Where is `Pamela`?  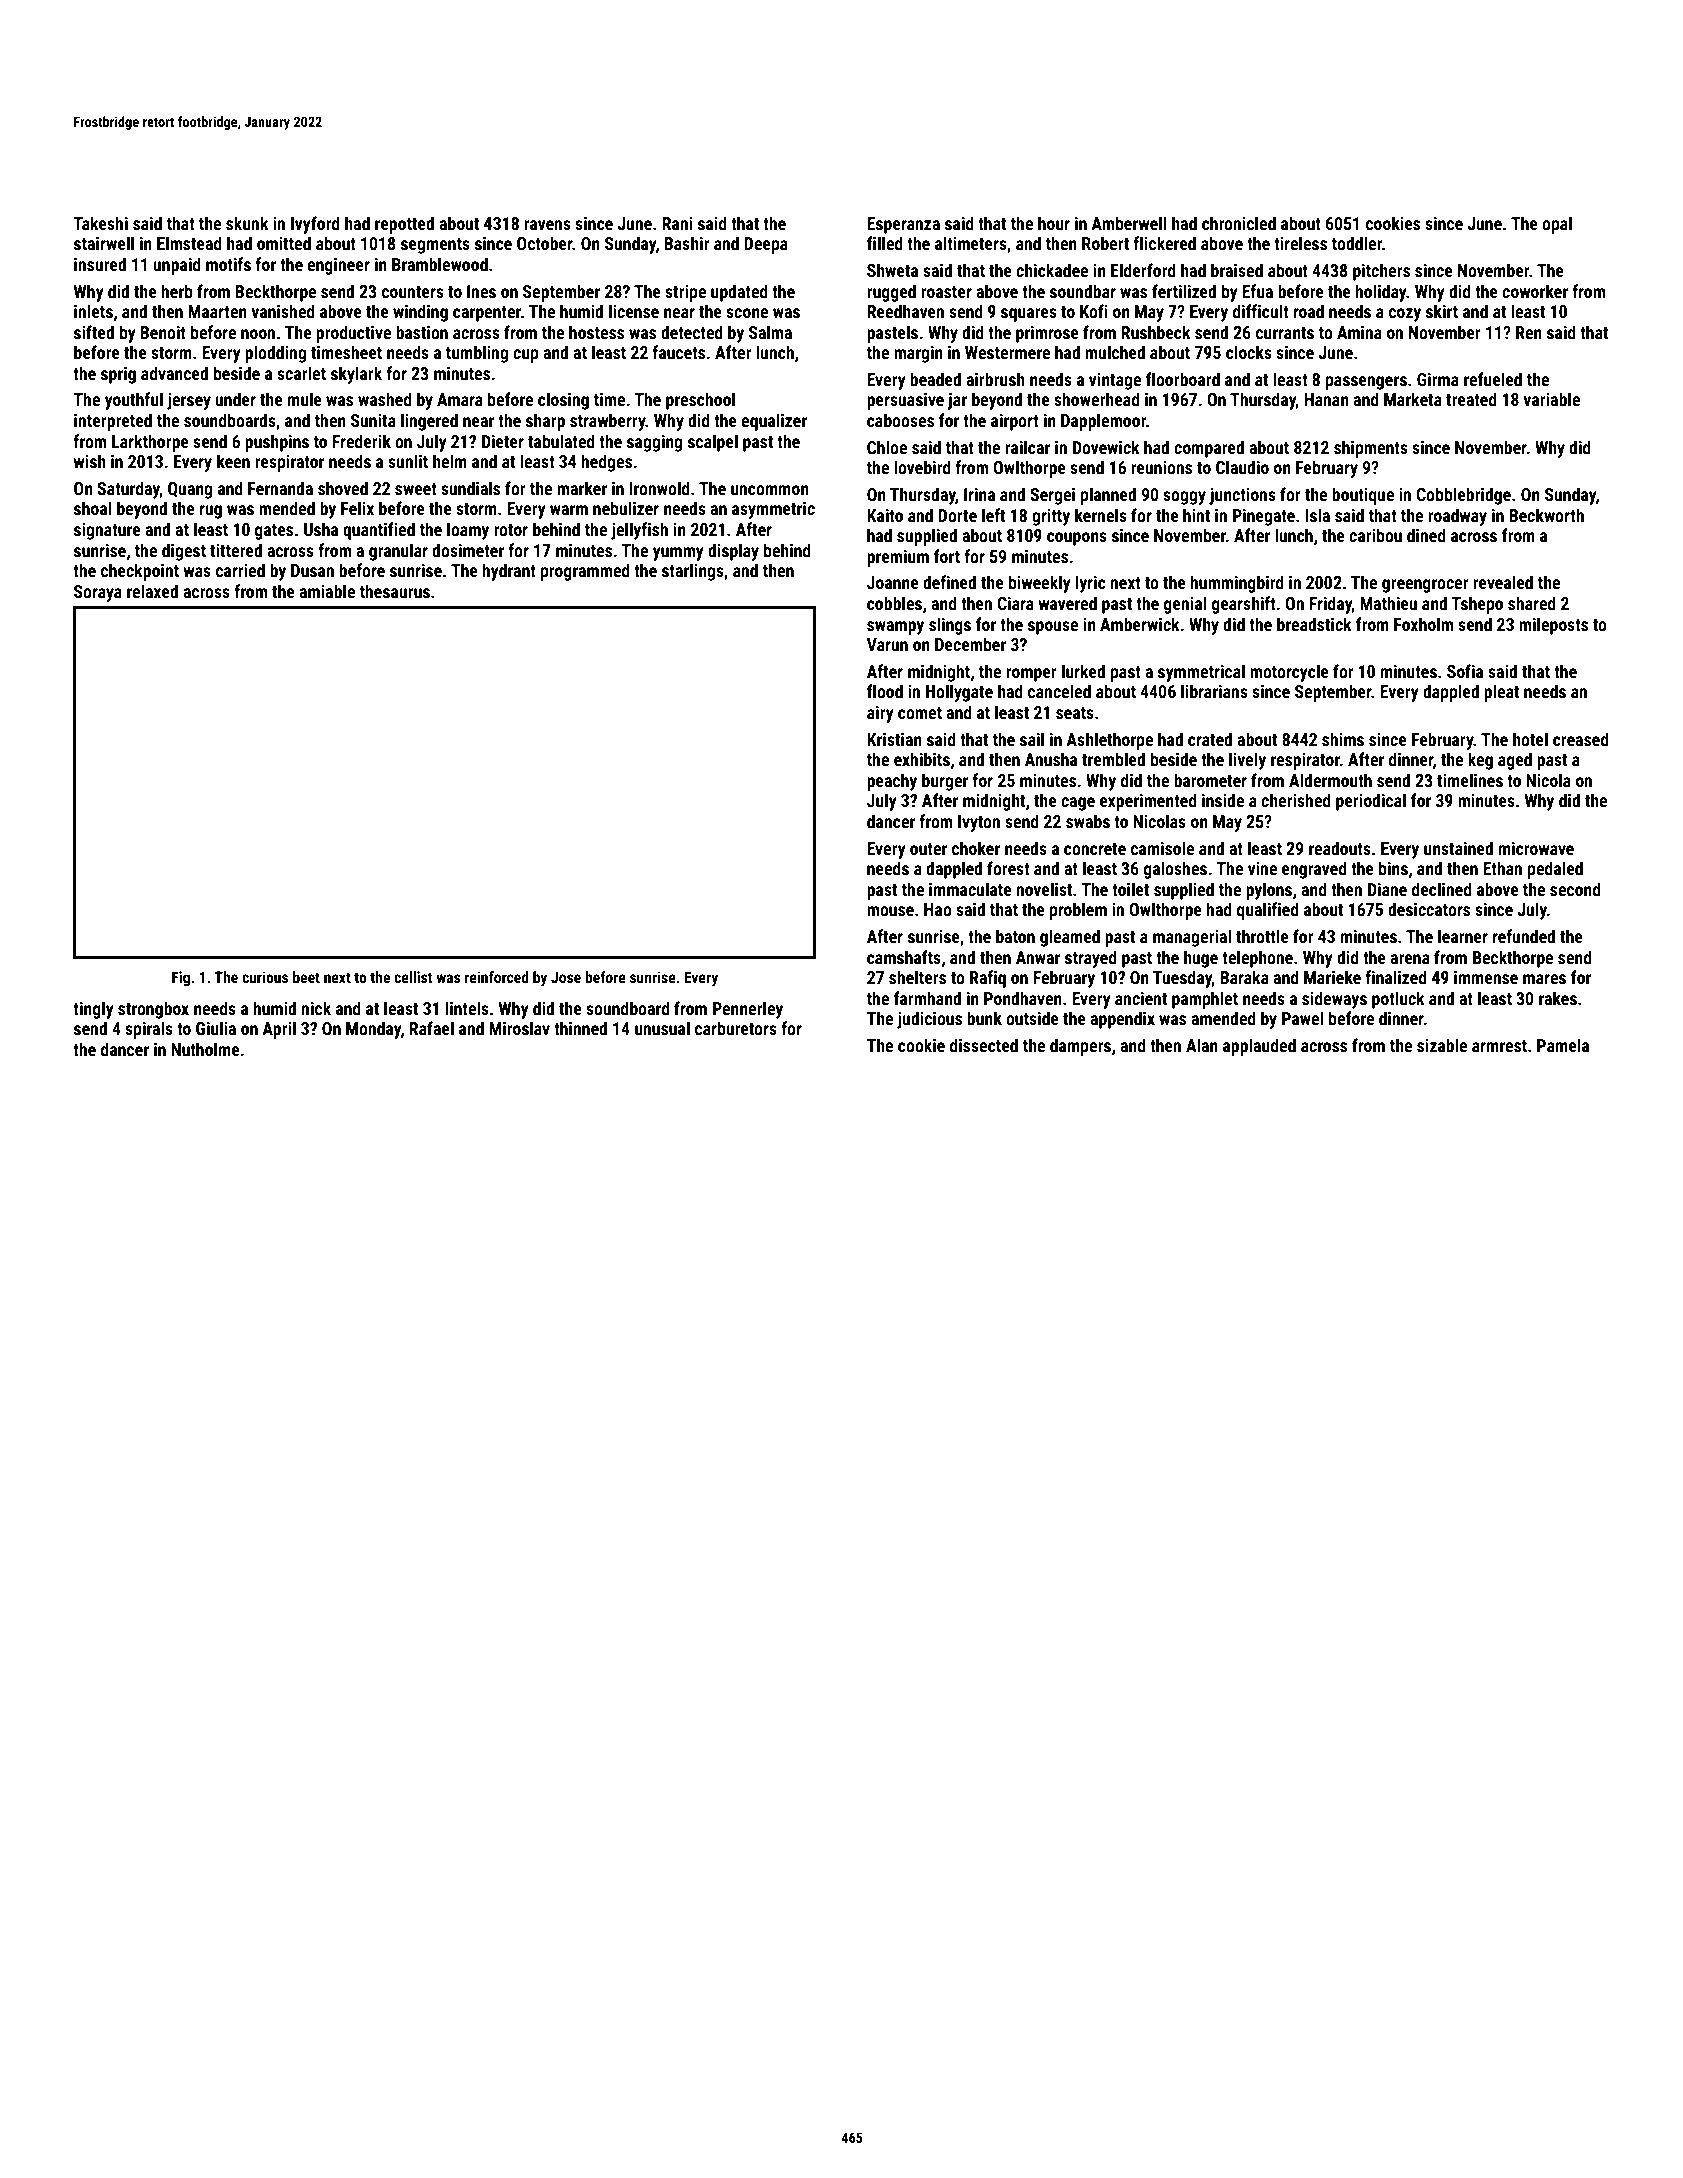
Pamela is located at coordinates (1563, 1045).
